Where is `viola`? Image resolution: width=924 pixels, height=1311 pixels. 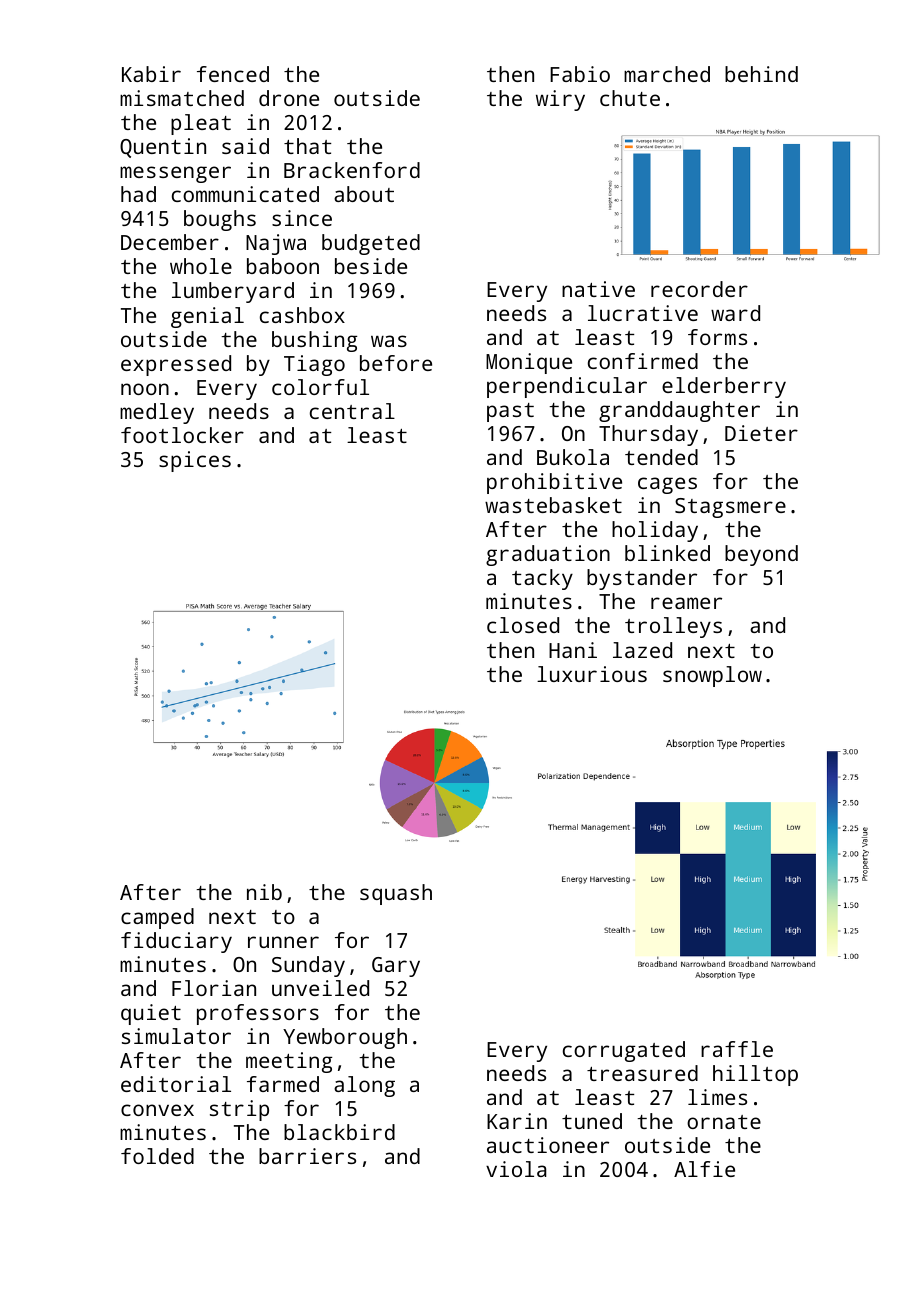 viola is located at coordinates (516, 1169).
